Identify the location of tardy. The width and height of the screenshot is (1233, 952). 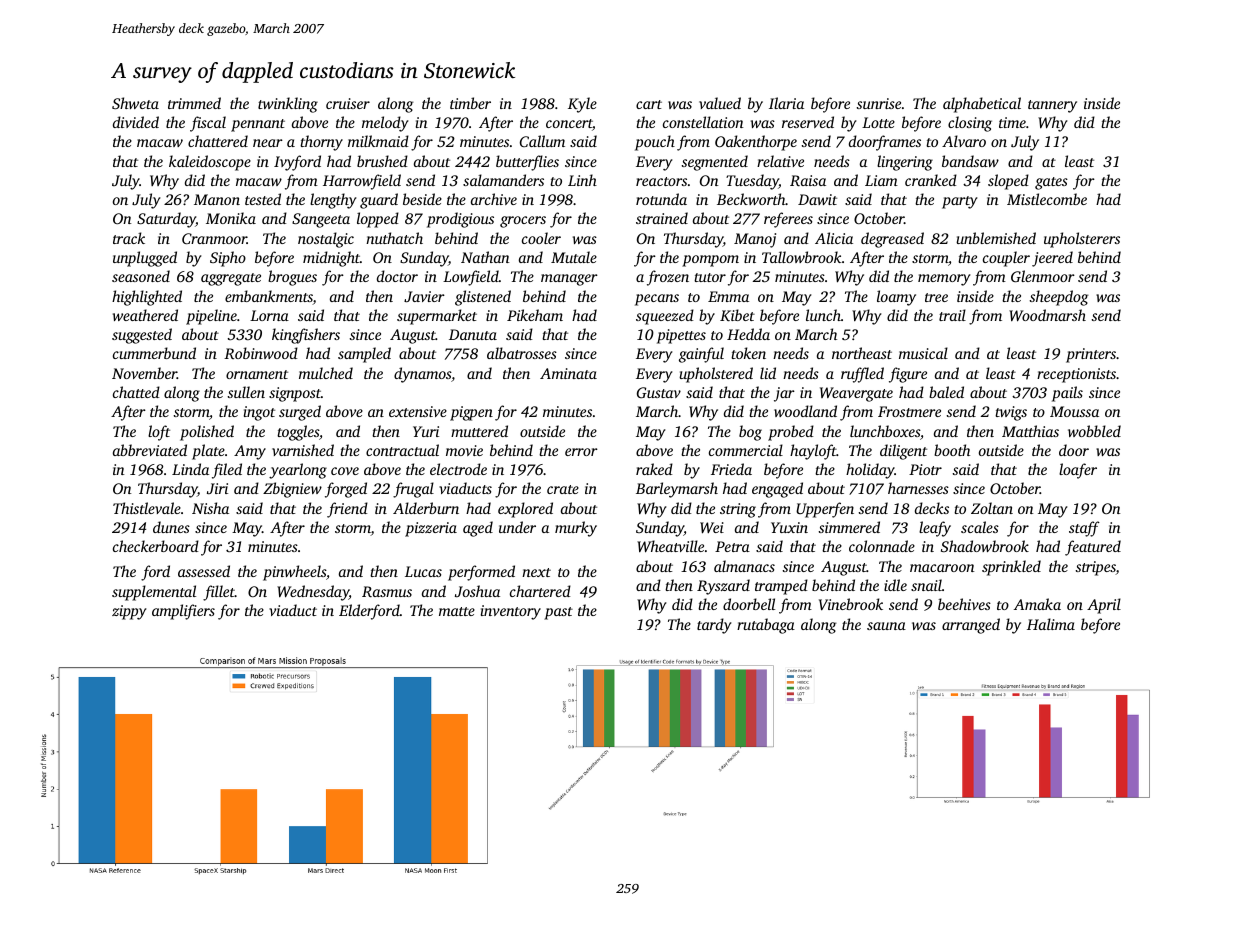
(714, 626).
